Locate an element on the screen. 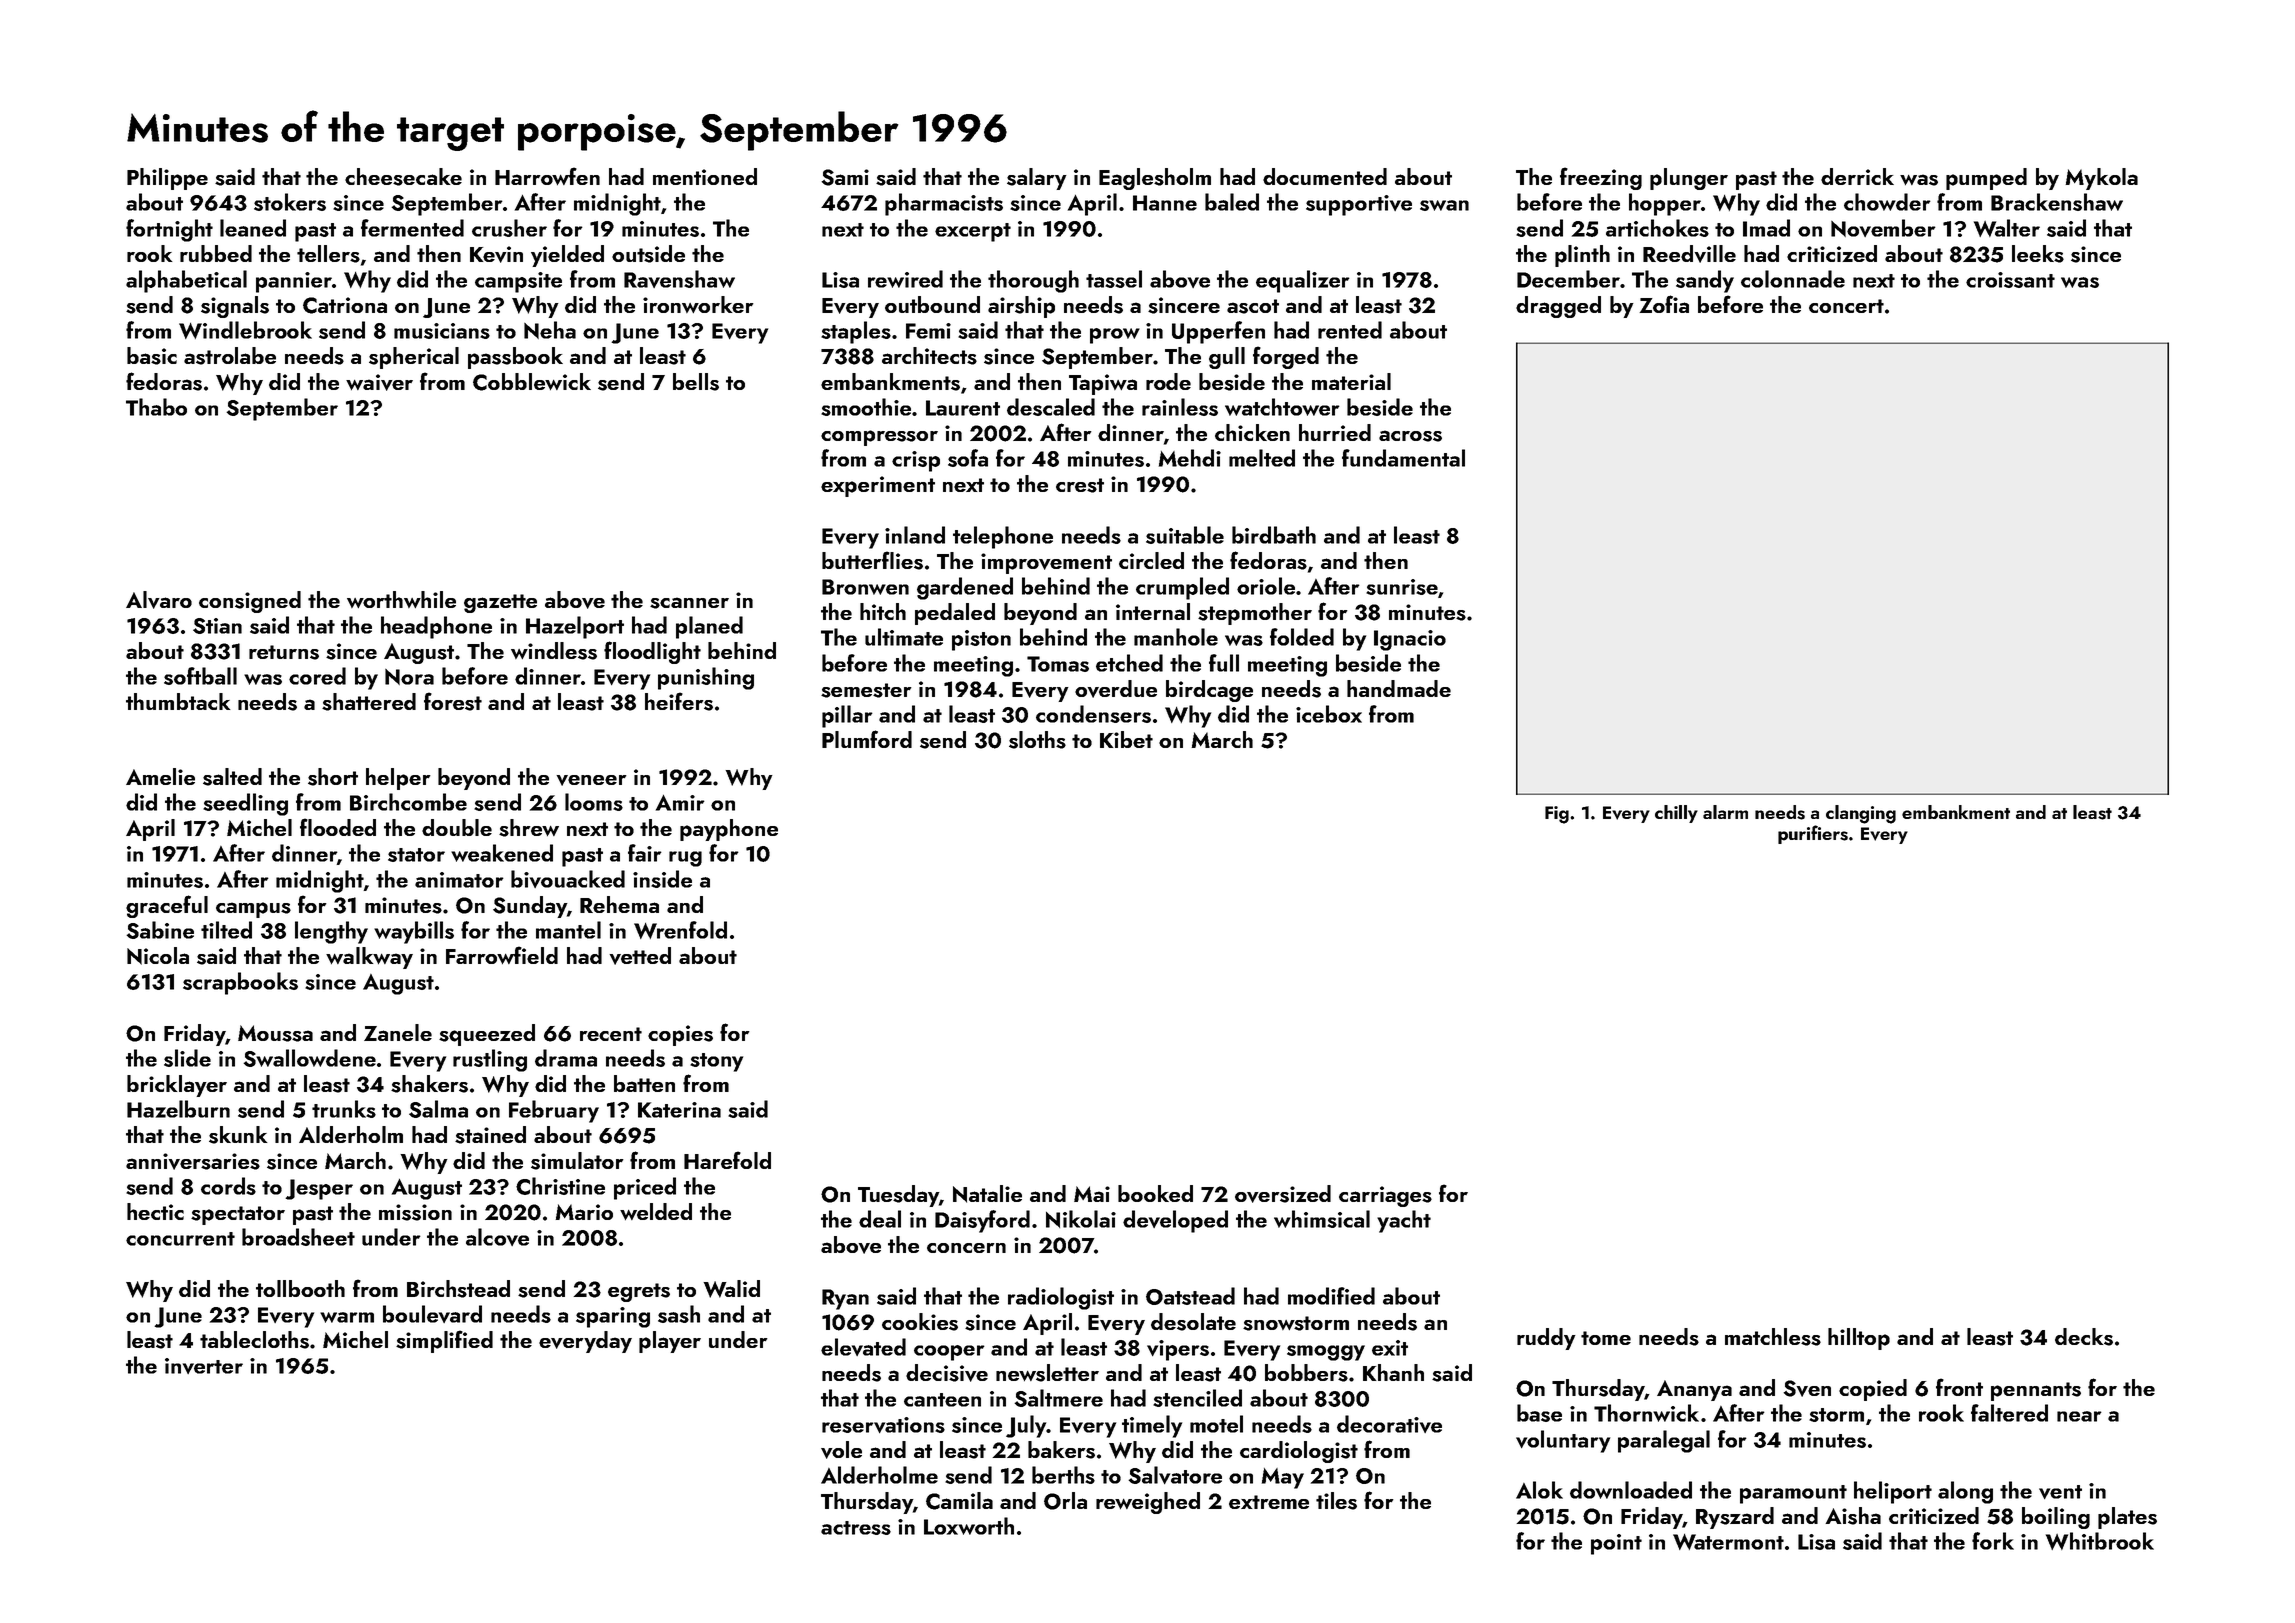 The height and width of the screenshot is (1623, 2295). shattered is located at coordinates (369, 702).
